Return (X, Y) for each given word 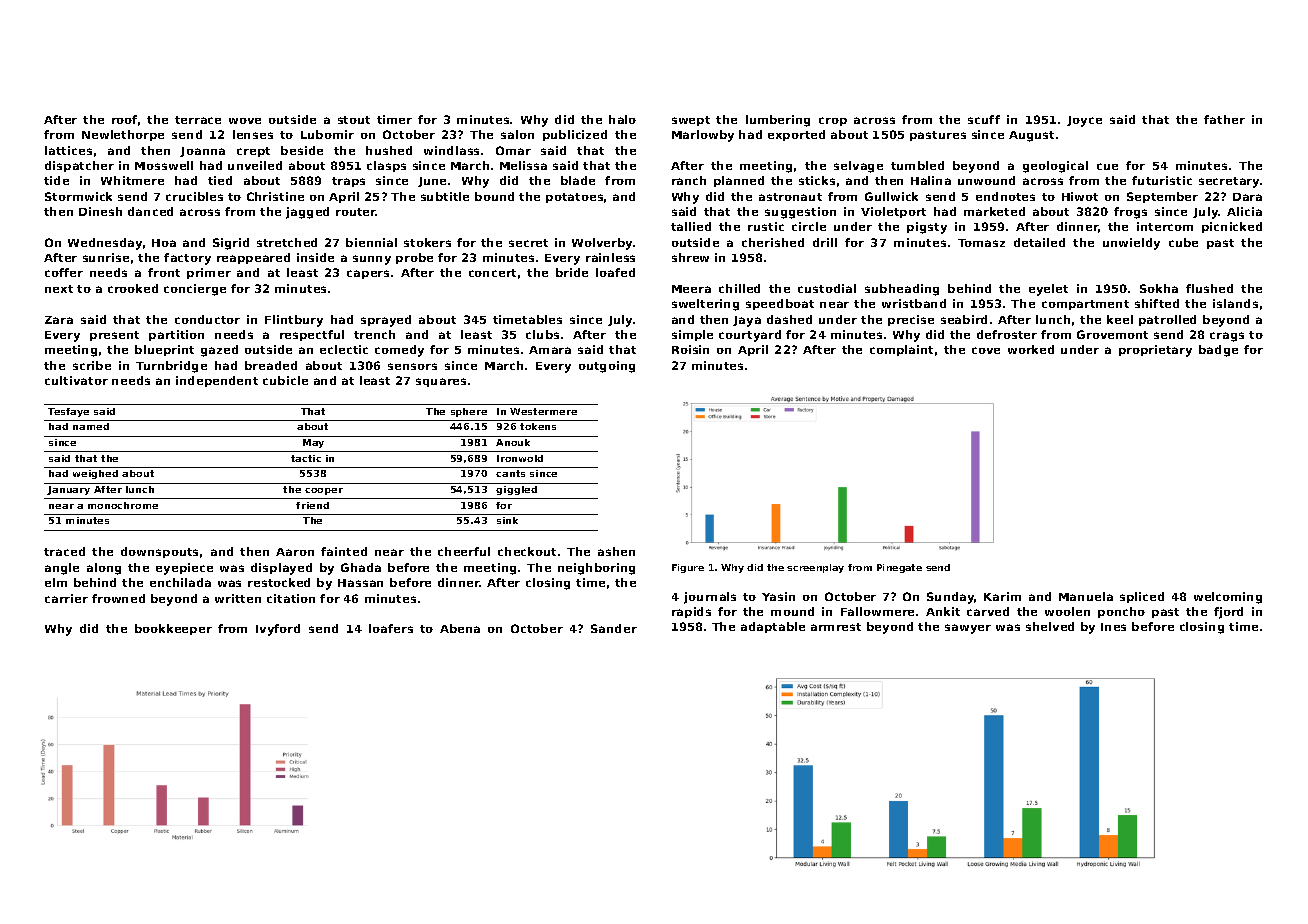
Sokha (1159, 288)
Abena (460, 628)
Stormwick (78, 196)
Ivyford (278, 630)
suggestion (800, 213)
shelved (1050, 626)
